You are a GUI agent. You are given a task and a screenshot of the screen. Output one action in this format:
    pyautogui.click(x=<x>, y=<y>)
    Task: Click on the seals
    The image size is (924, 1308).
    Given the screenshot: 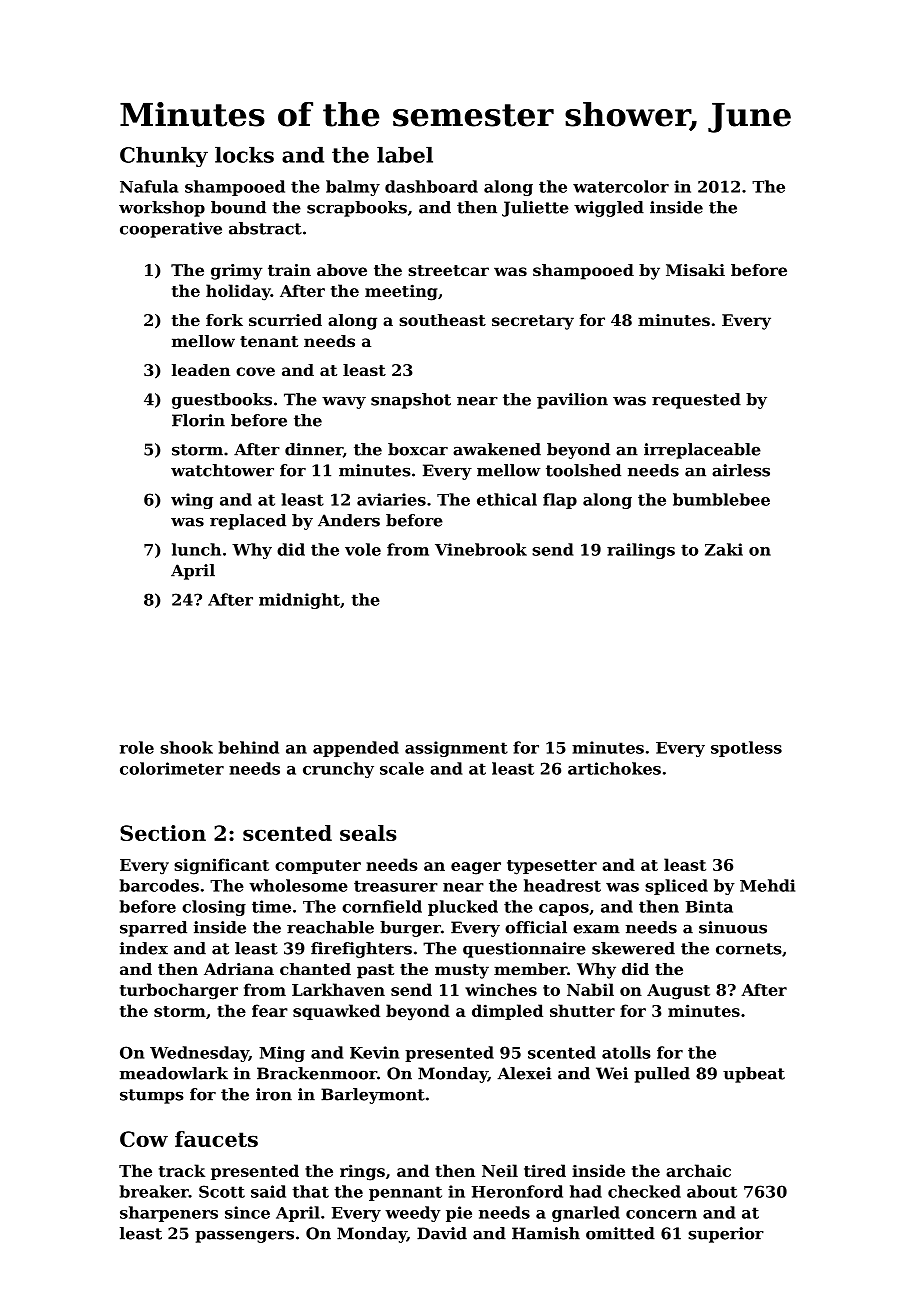 What is the action you would take?
    pyautogui.click(x=368, y=833)
